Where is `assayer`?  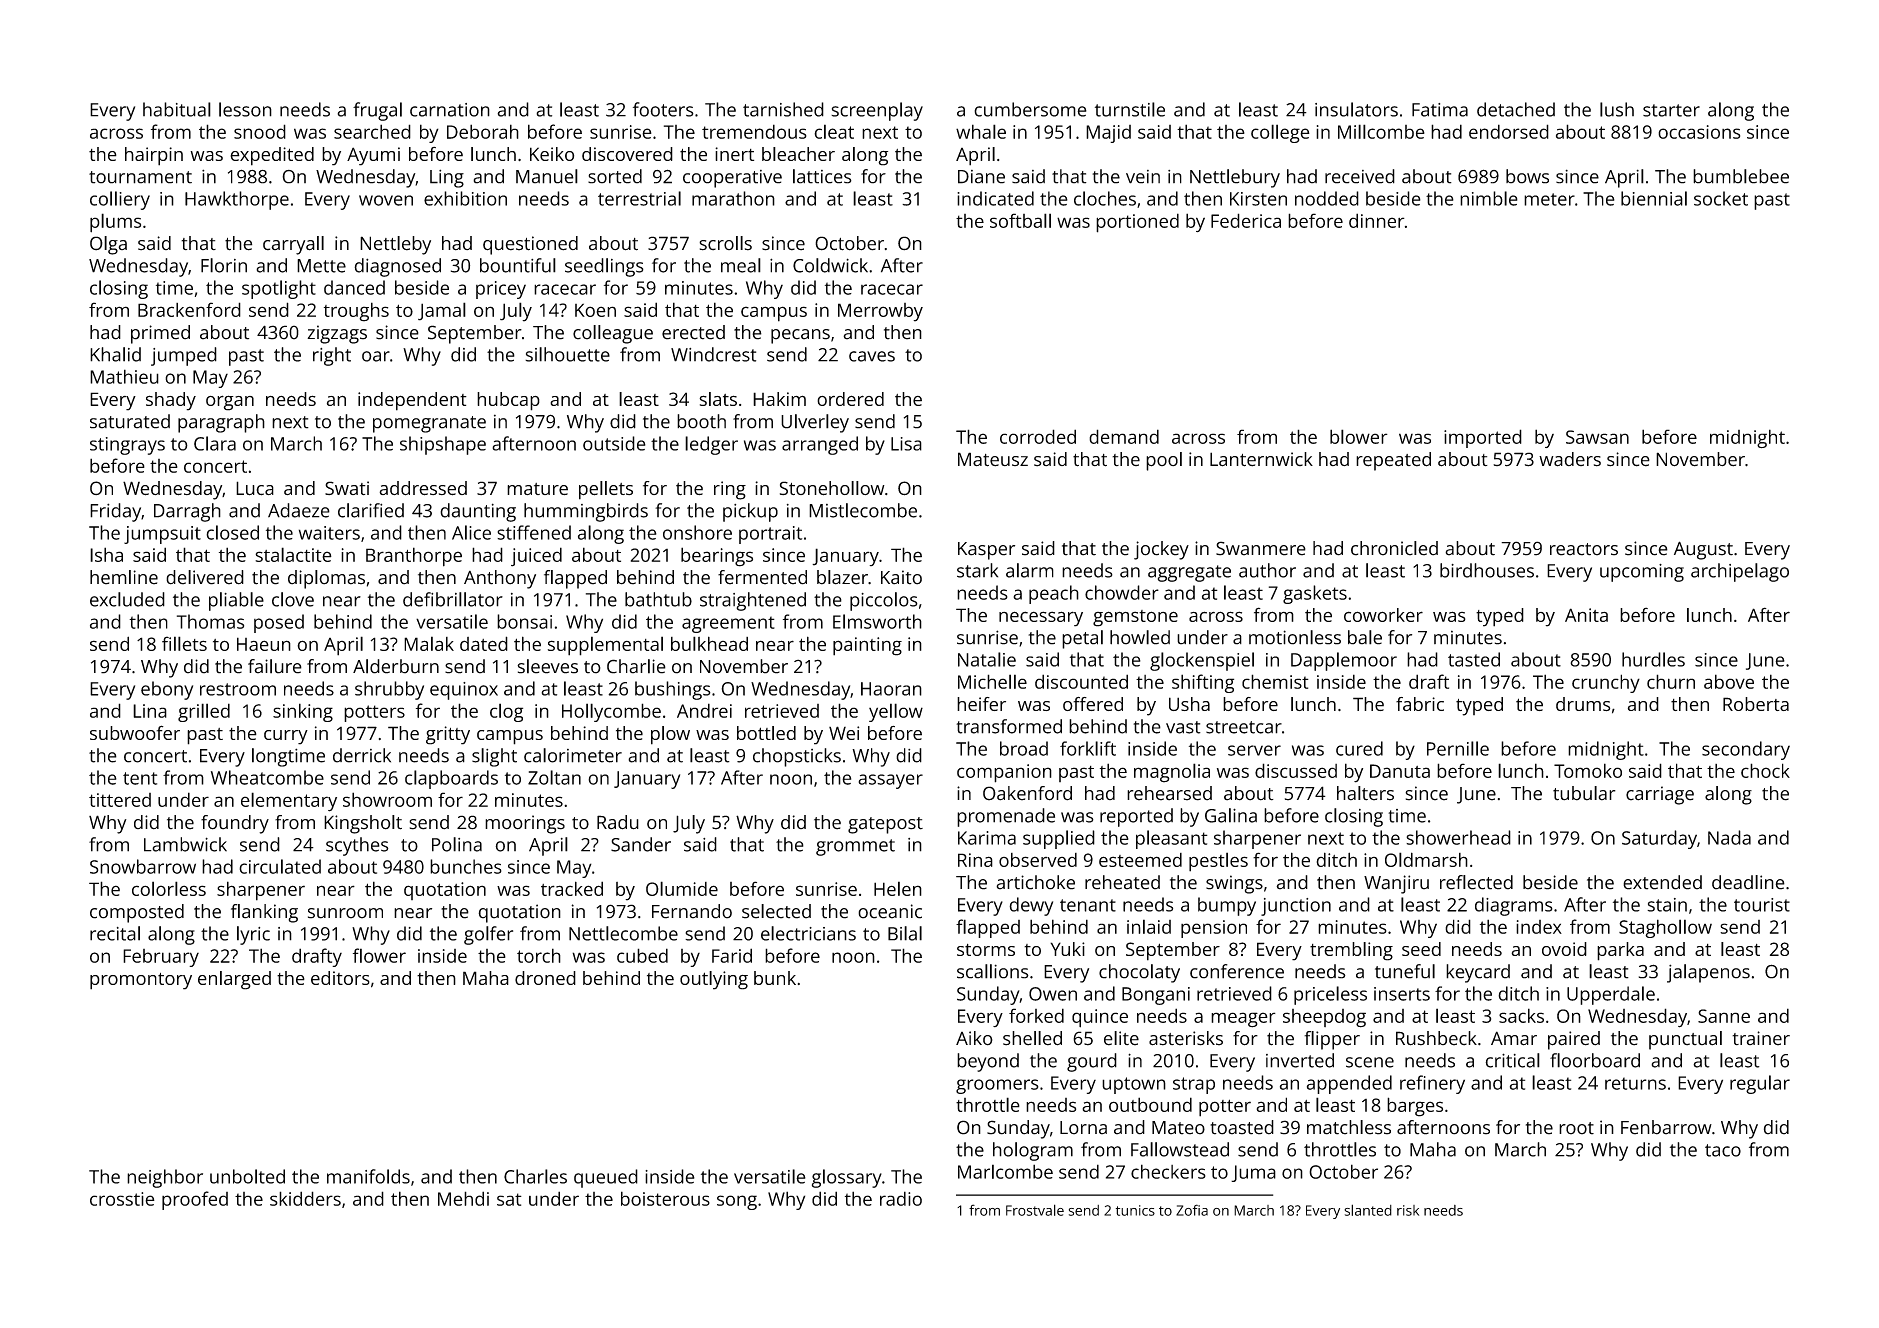 assayer is located at coordinates (890, 781).
